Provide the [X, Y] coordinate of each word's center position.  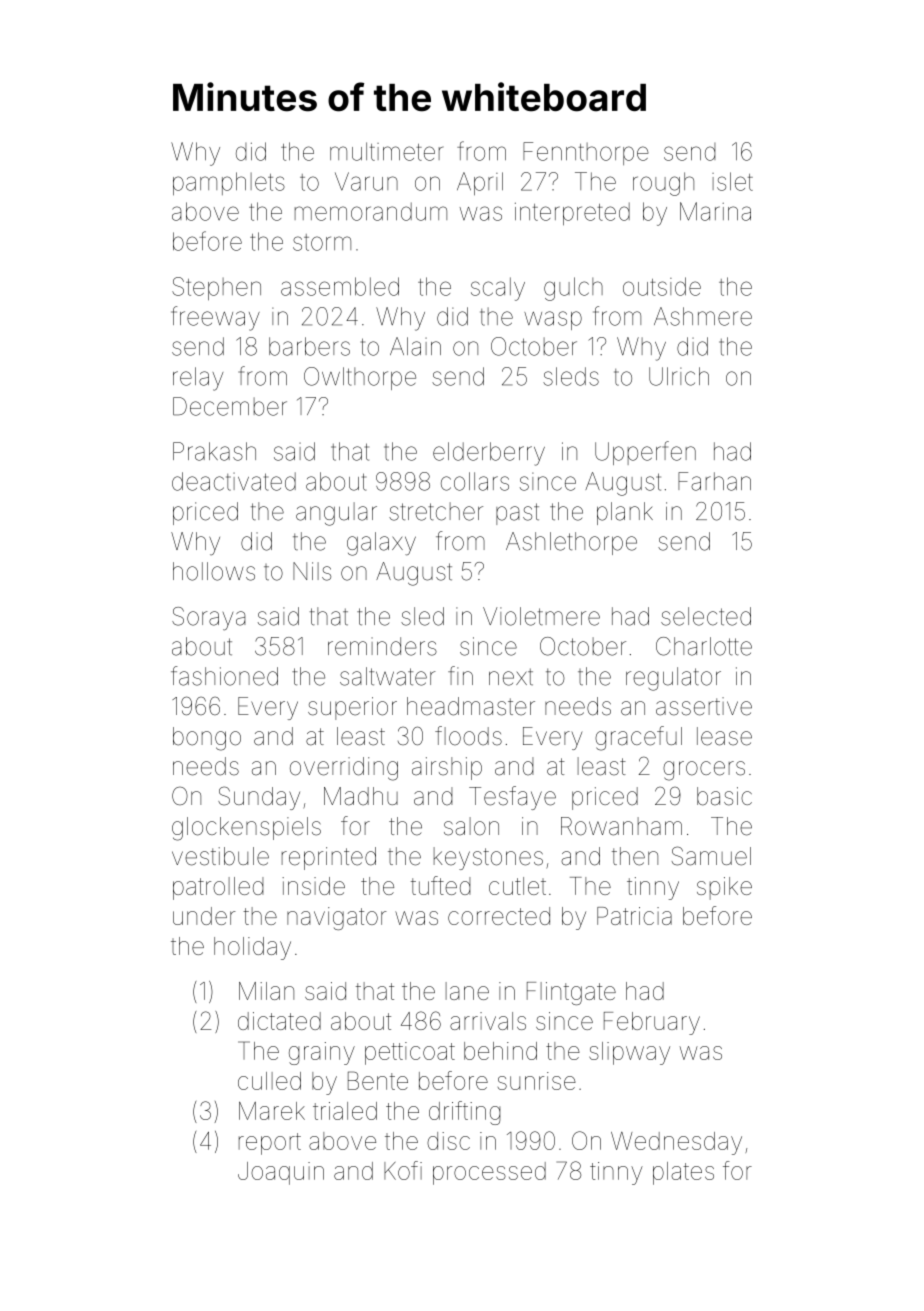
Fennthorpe [586, 153]
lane [467, 991]
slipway [629, 1053]
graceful [638, 738]
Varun [366, 181]
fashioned [224, 676]
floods [468, 736]
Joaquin [281, 1173]
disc [448, 1141]
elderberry [489, 454]
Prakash [214, 451]
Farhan [714, 481]
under [204, 916]
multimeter [386, 151]
